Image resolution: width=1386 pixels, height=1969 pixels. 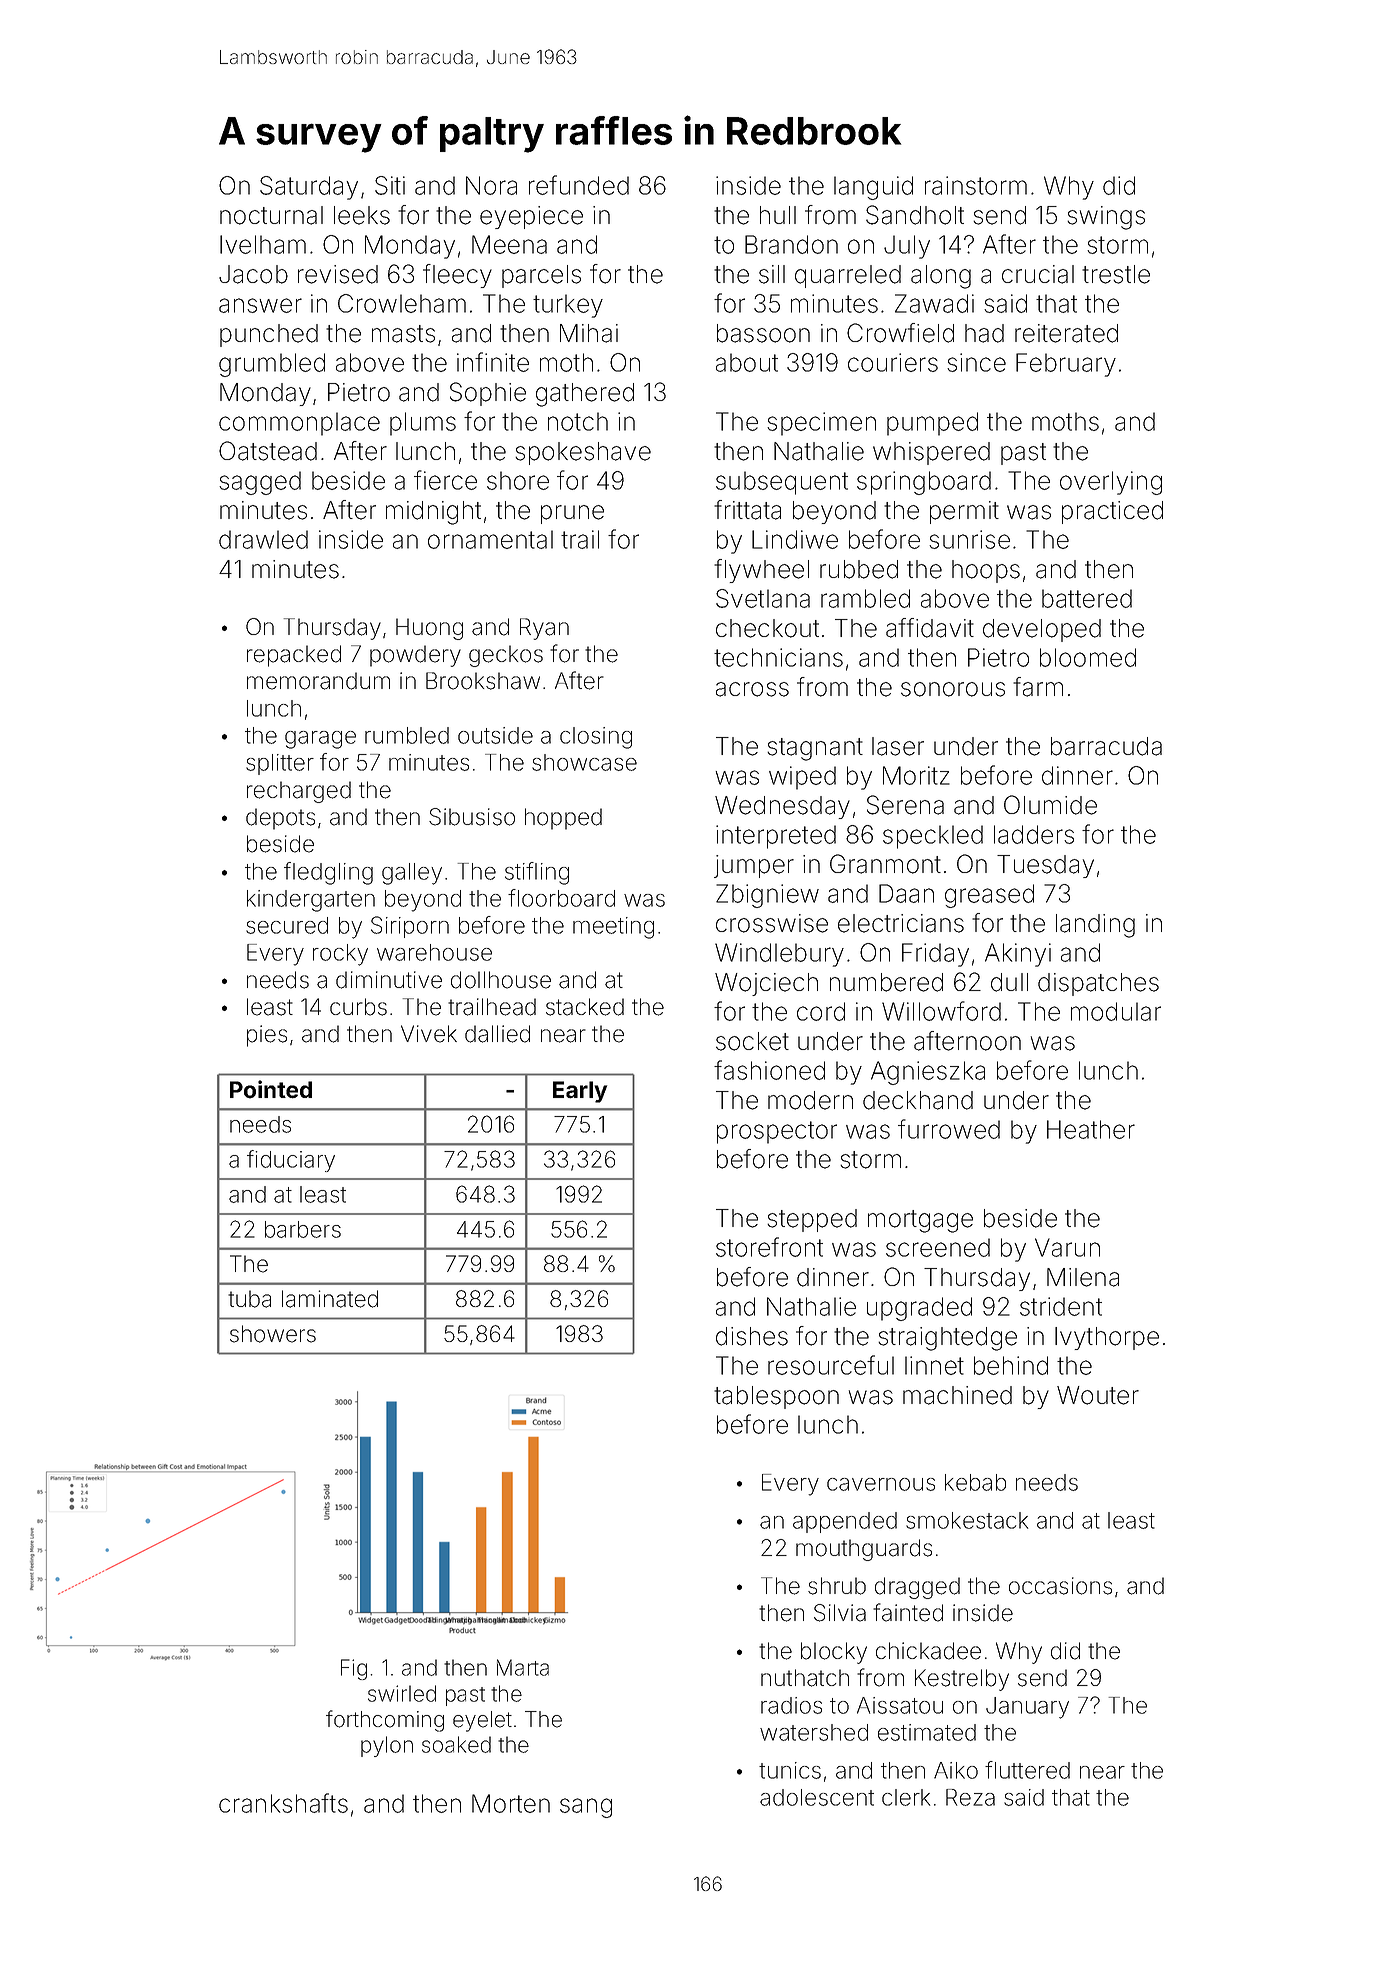 What do you see at coordinates (900, 333) in the page?
I see `Crowfield` at bounding box center [900, 333].
